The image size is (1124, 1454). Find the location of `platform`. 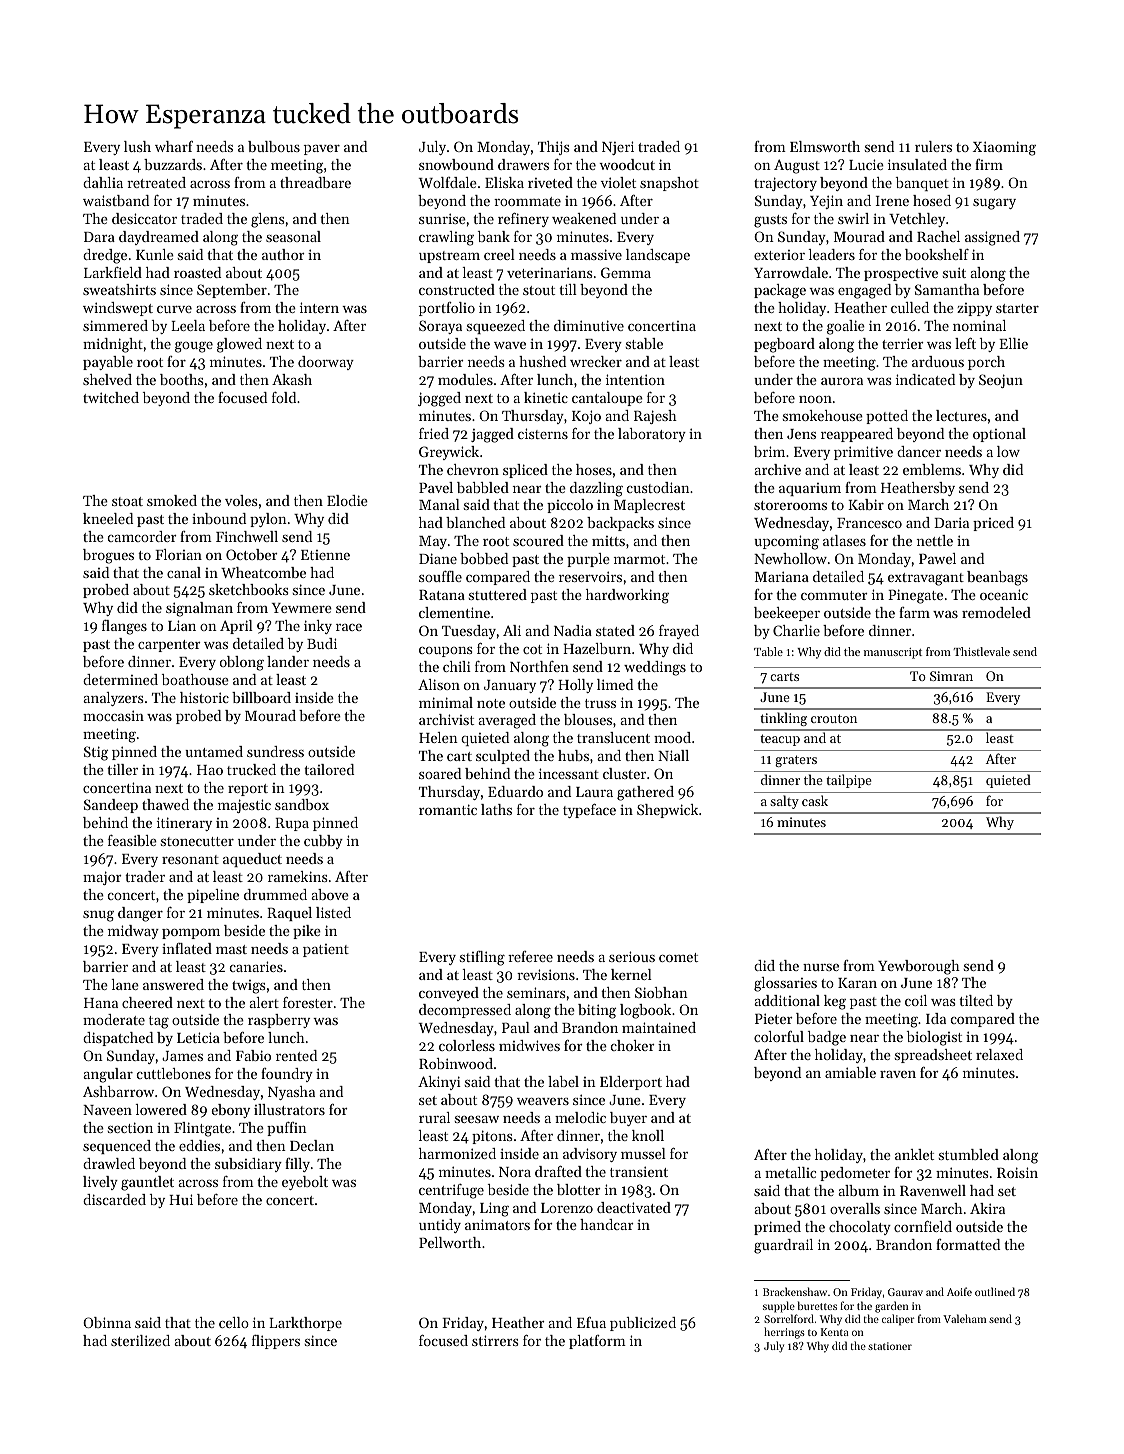

platform is located at coordinates (597, 1342).
